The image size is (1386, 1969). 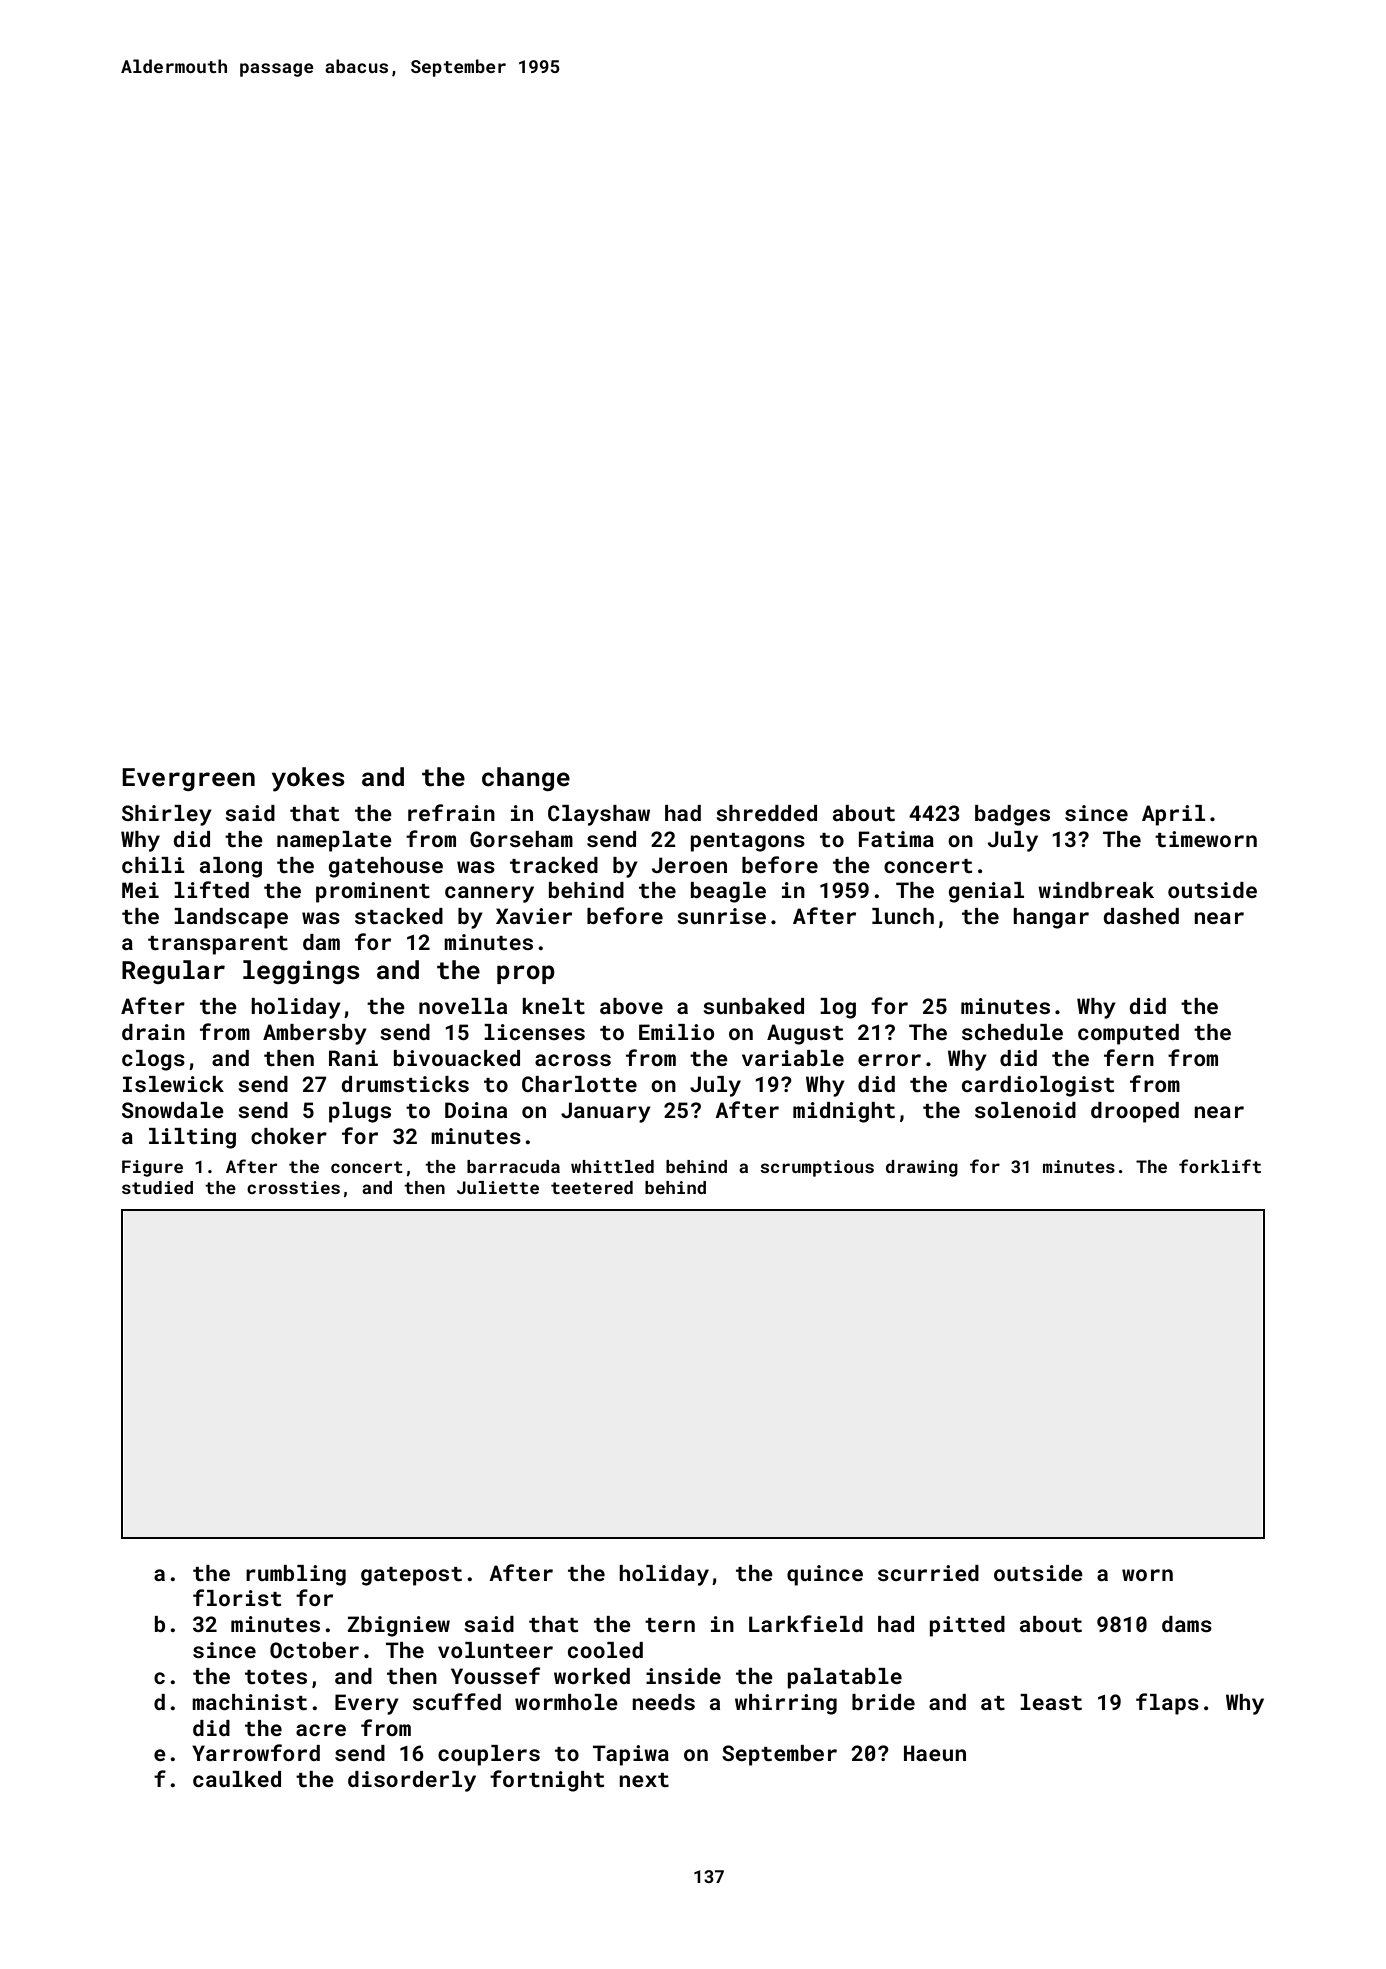 What do you see at coordinates (1220, 1166) in the page?
I see `forklift` at bounding box center [1220, 1166].
